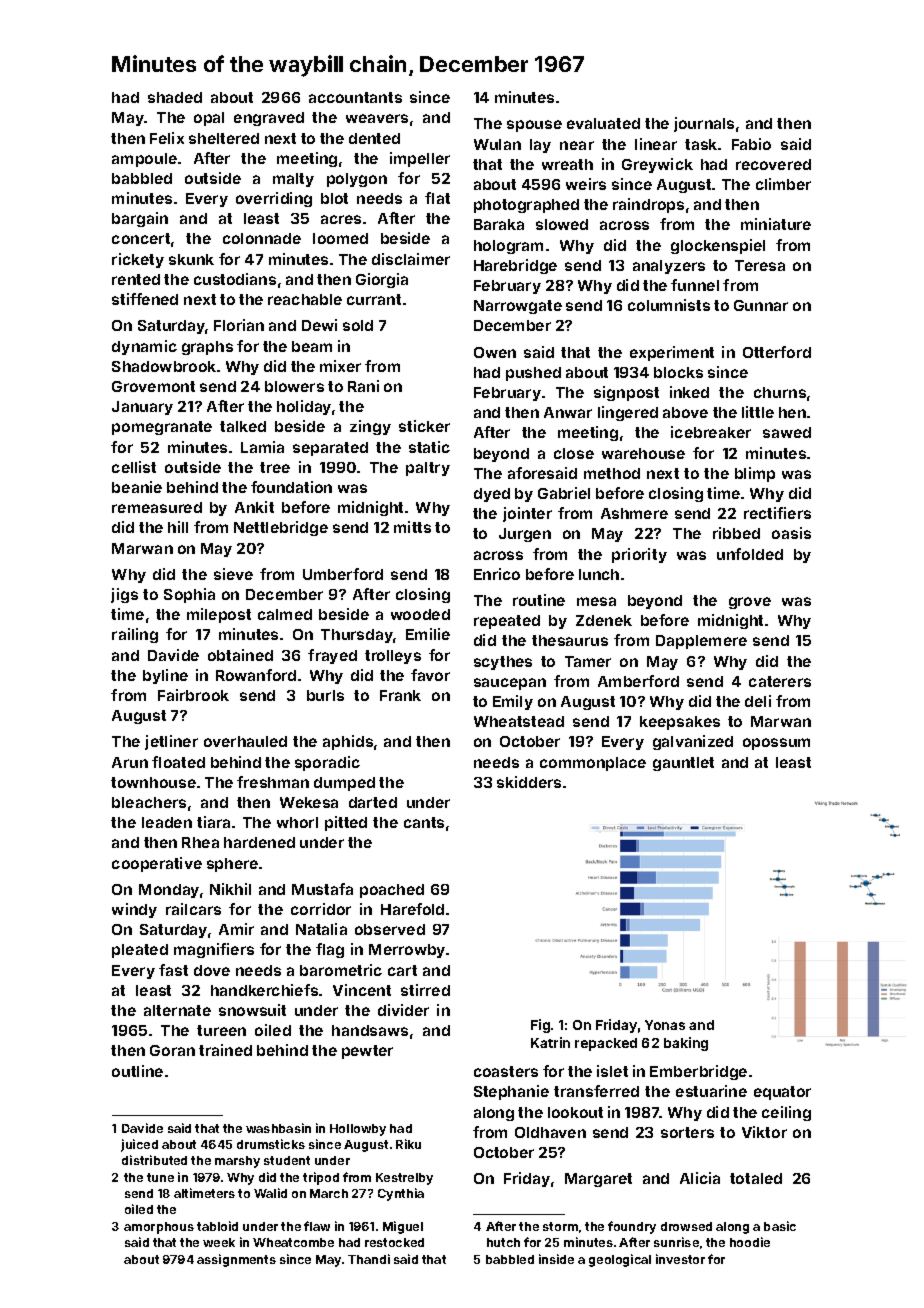  I want to click on weirs, so click(586, 184).
